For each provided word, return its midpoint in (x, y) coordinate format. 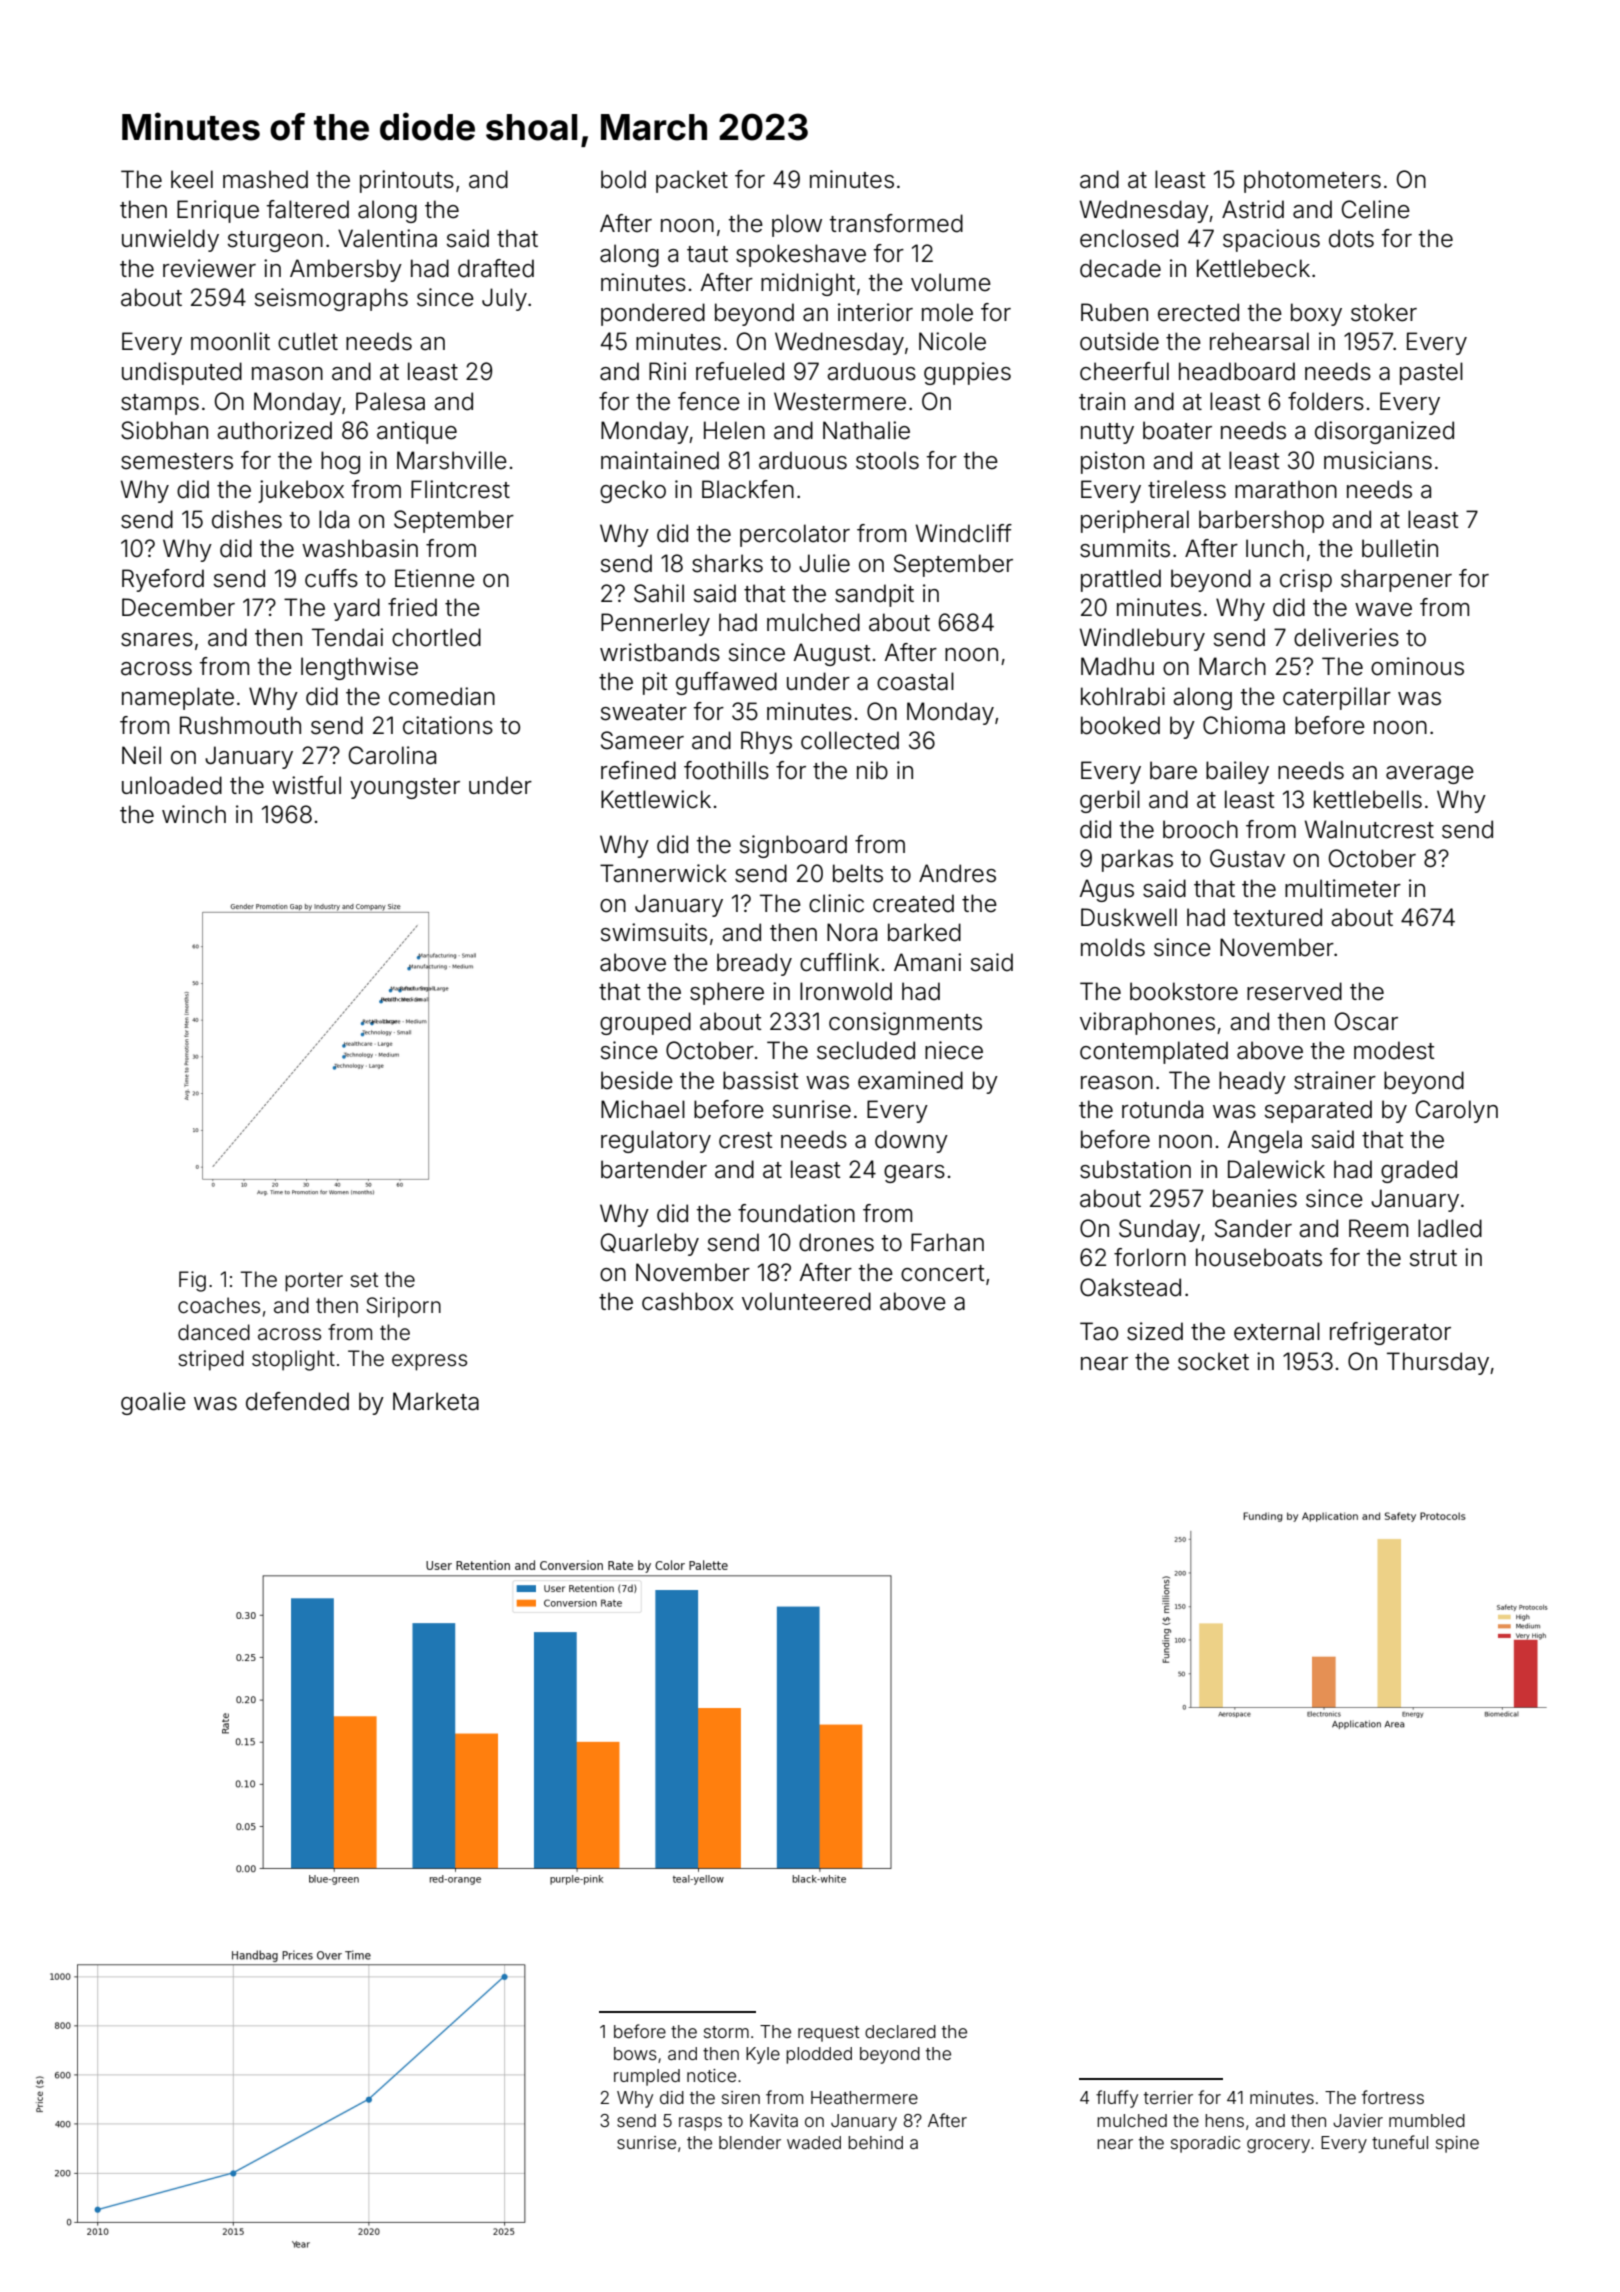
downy (911, 1141)
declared (900, 2031)
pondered (653, 314)
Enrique (218, 211)
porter (314, 1282)
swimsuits (654, 932)
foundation (796, 1213)
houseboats (1259, 1257)
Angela (1264, 1141)
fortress (1393, 2097)
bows (635, 2053)
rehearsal (1259, 341)
